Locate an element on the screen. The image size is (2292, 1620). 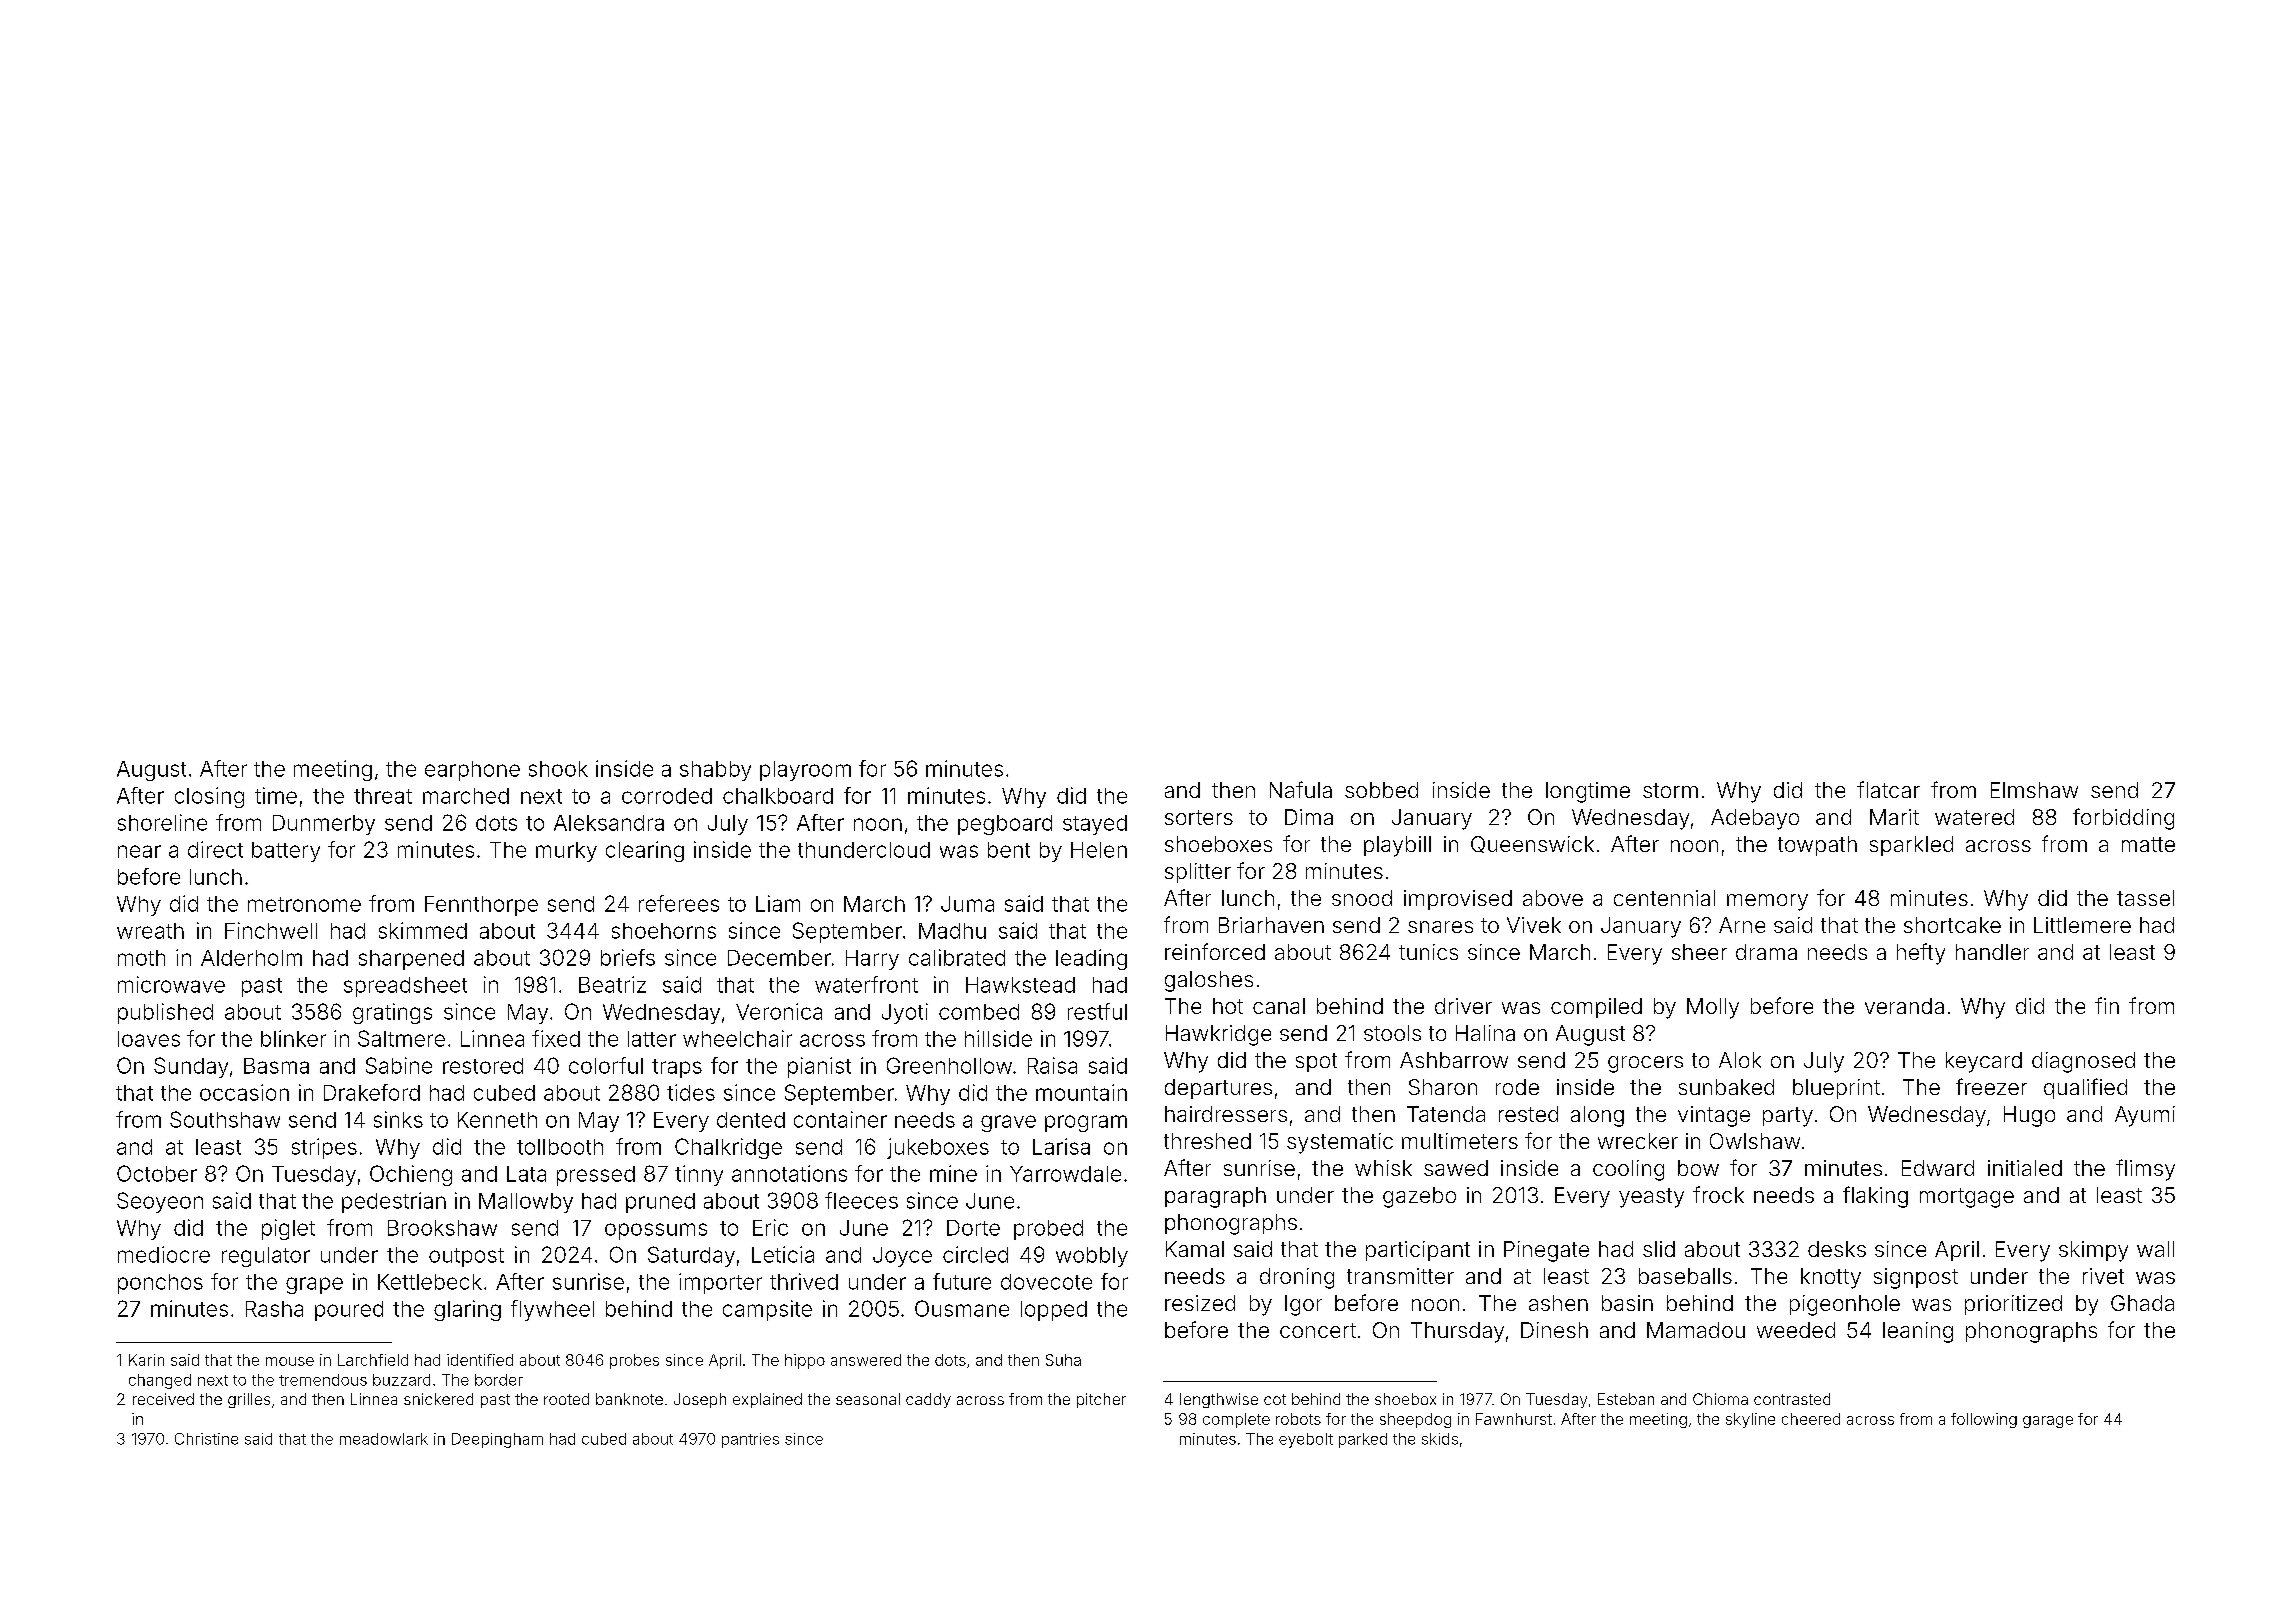
memory is located at coordinates (1767, 902).
